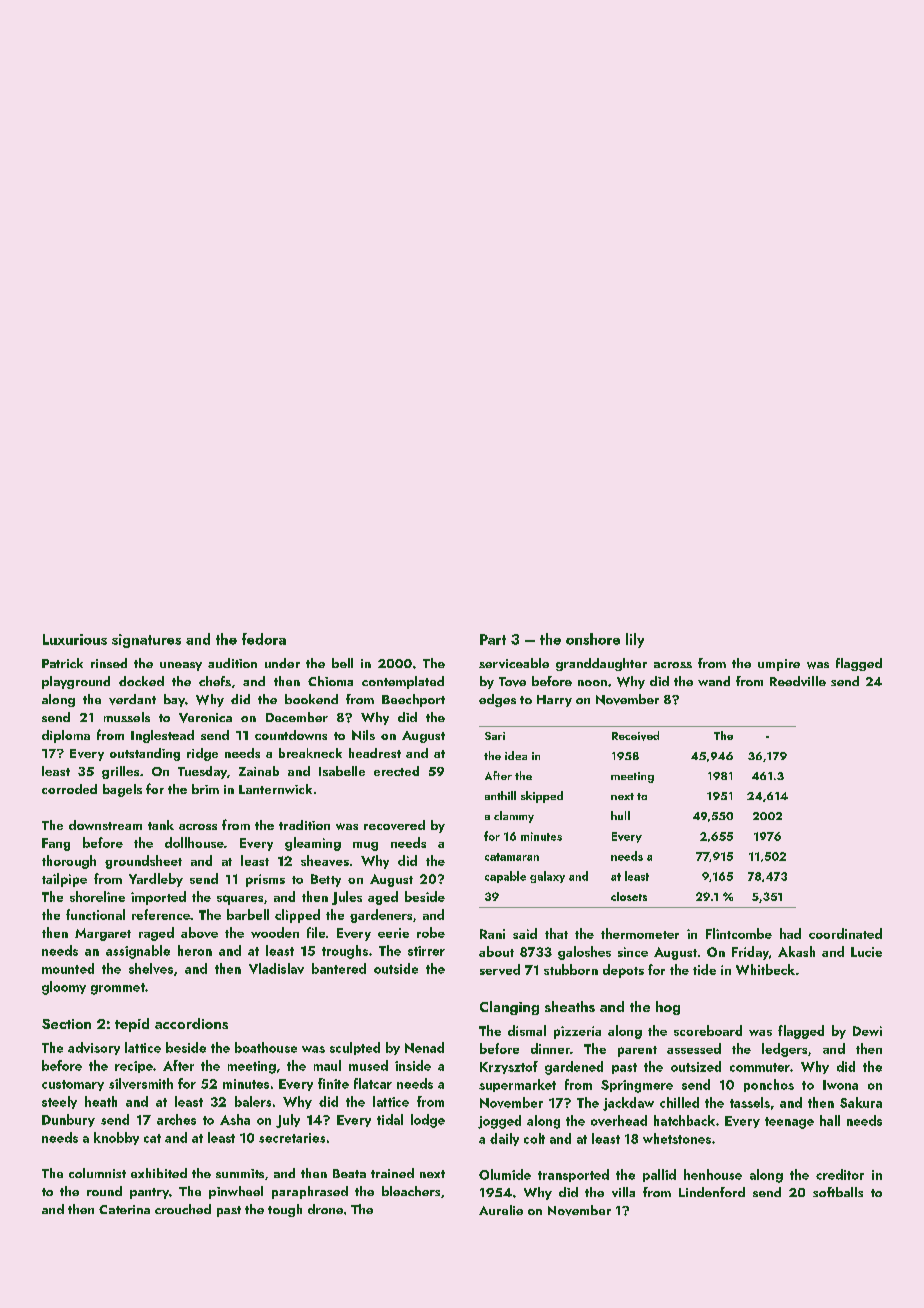  Describe the element at coordinates (236, 1192) in the document. I see `pinwheel` at that location.
